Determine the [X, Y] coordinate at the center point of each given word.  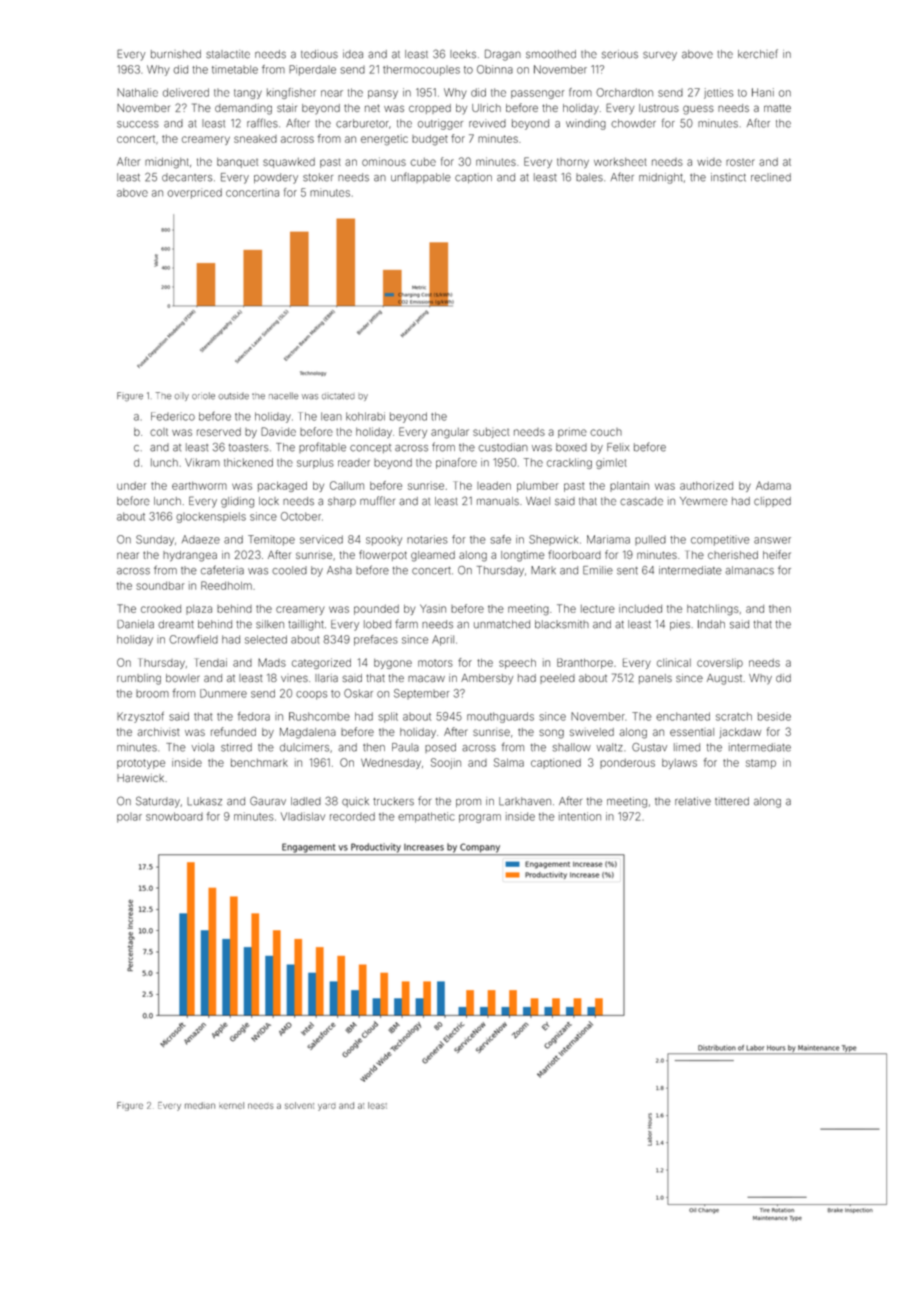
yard [327, 1107]
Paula [405, 747]
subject [491, 433]
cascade [641, 501]
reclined [771, 177]
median [200, 1105]
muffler [377, 501]
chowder [633, 123]
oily [182, 397]
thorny [573, 163]
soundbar [160, 586]
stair [287, 108]
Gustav [649, 747]
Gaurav [268, 801]
